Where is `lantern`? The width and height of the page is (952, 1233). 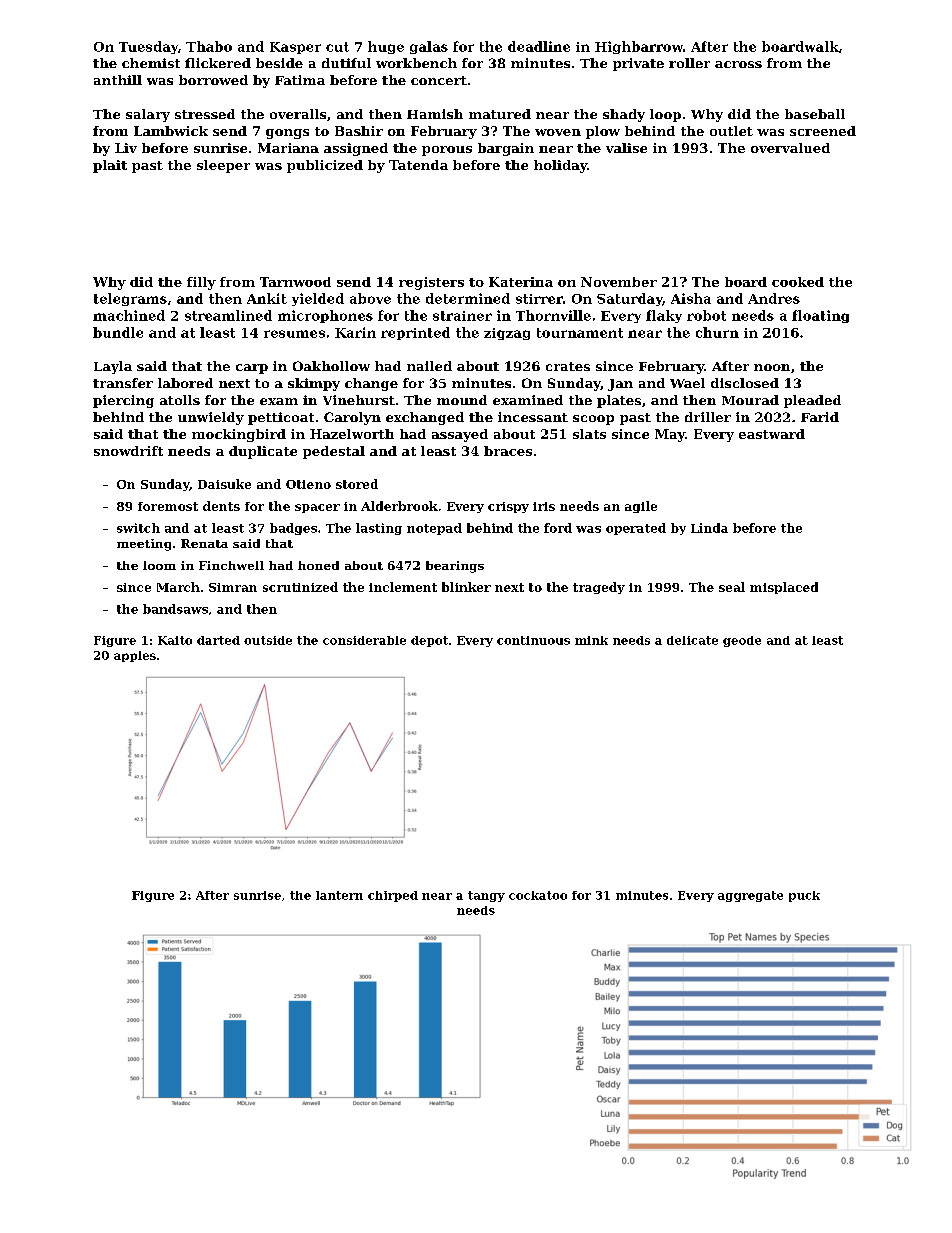
lantern is located at coordinates (339, 895).
